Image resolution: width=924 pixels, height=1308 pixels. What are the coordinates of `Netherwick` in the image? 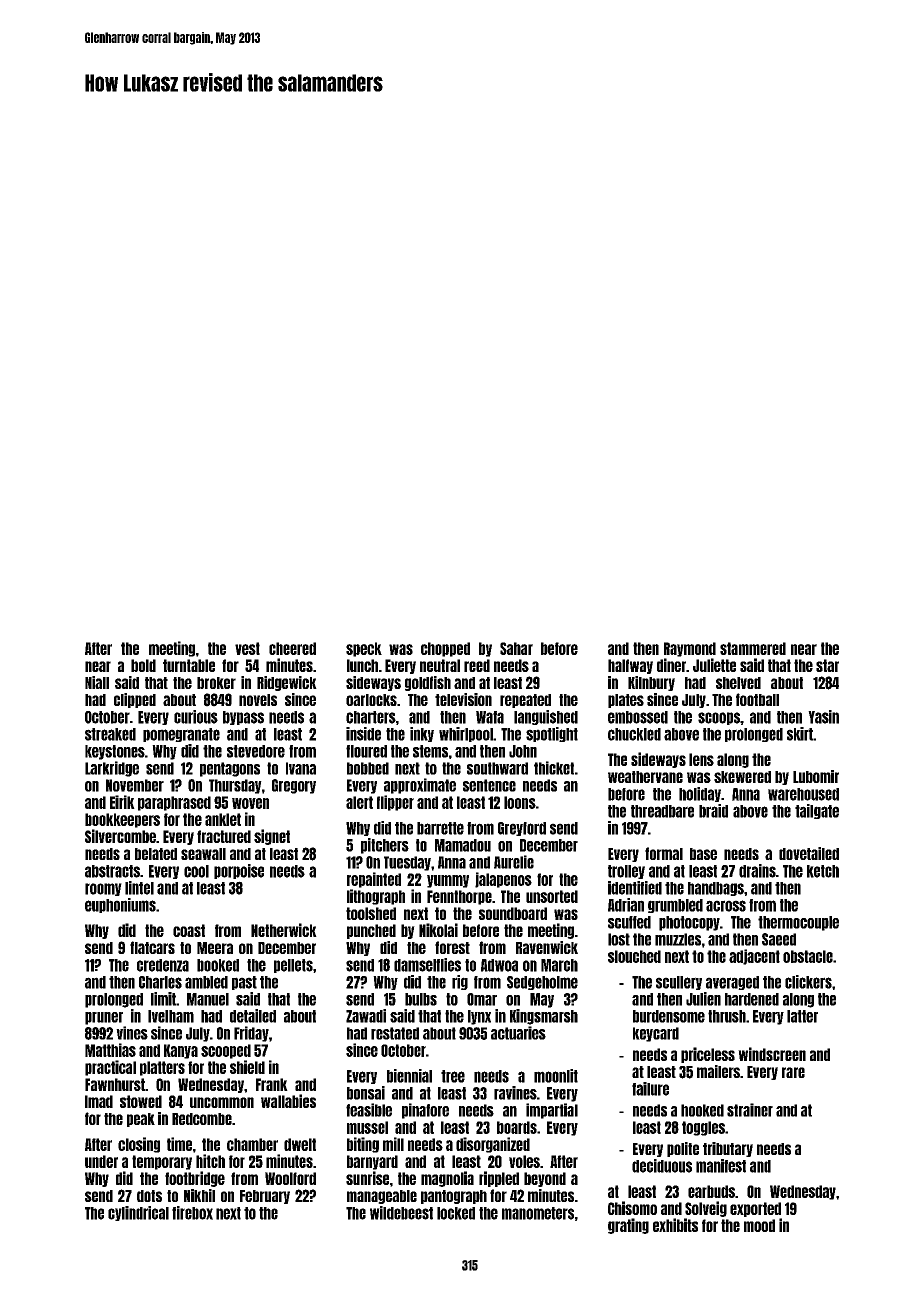 It's located at (284, 930).
